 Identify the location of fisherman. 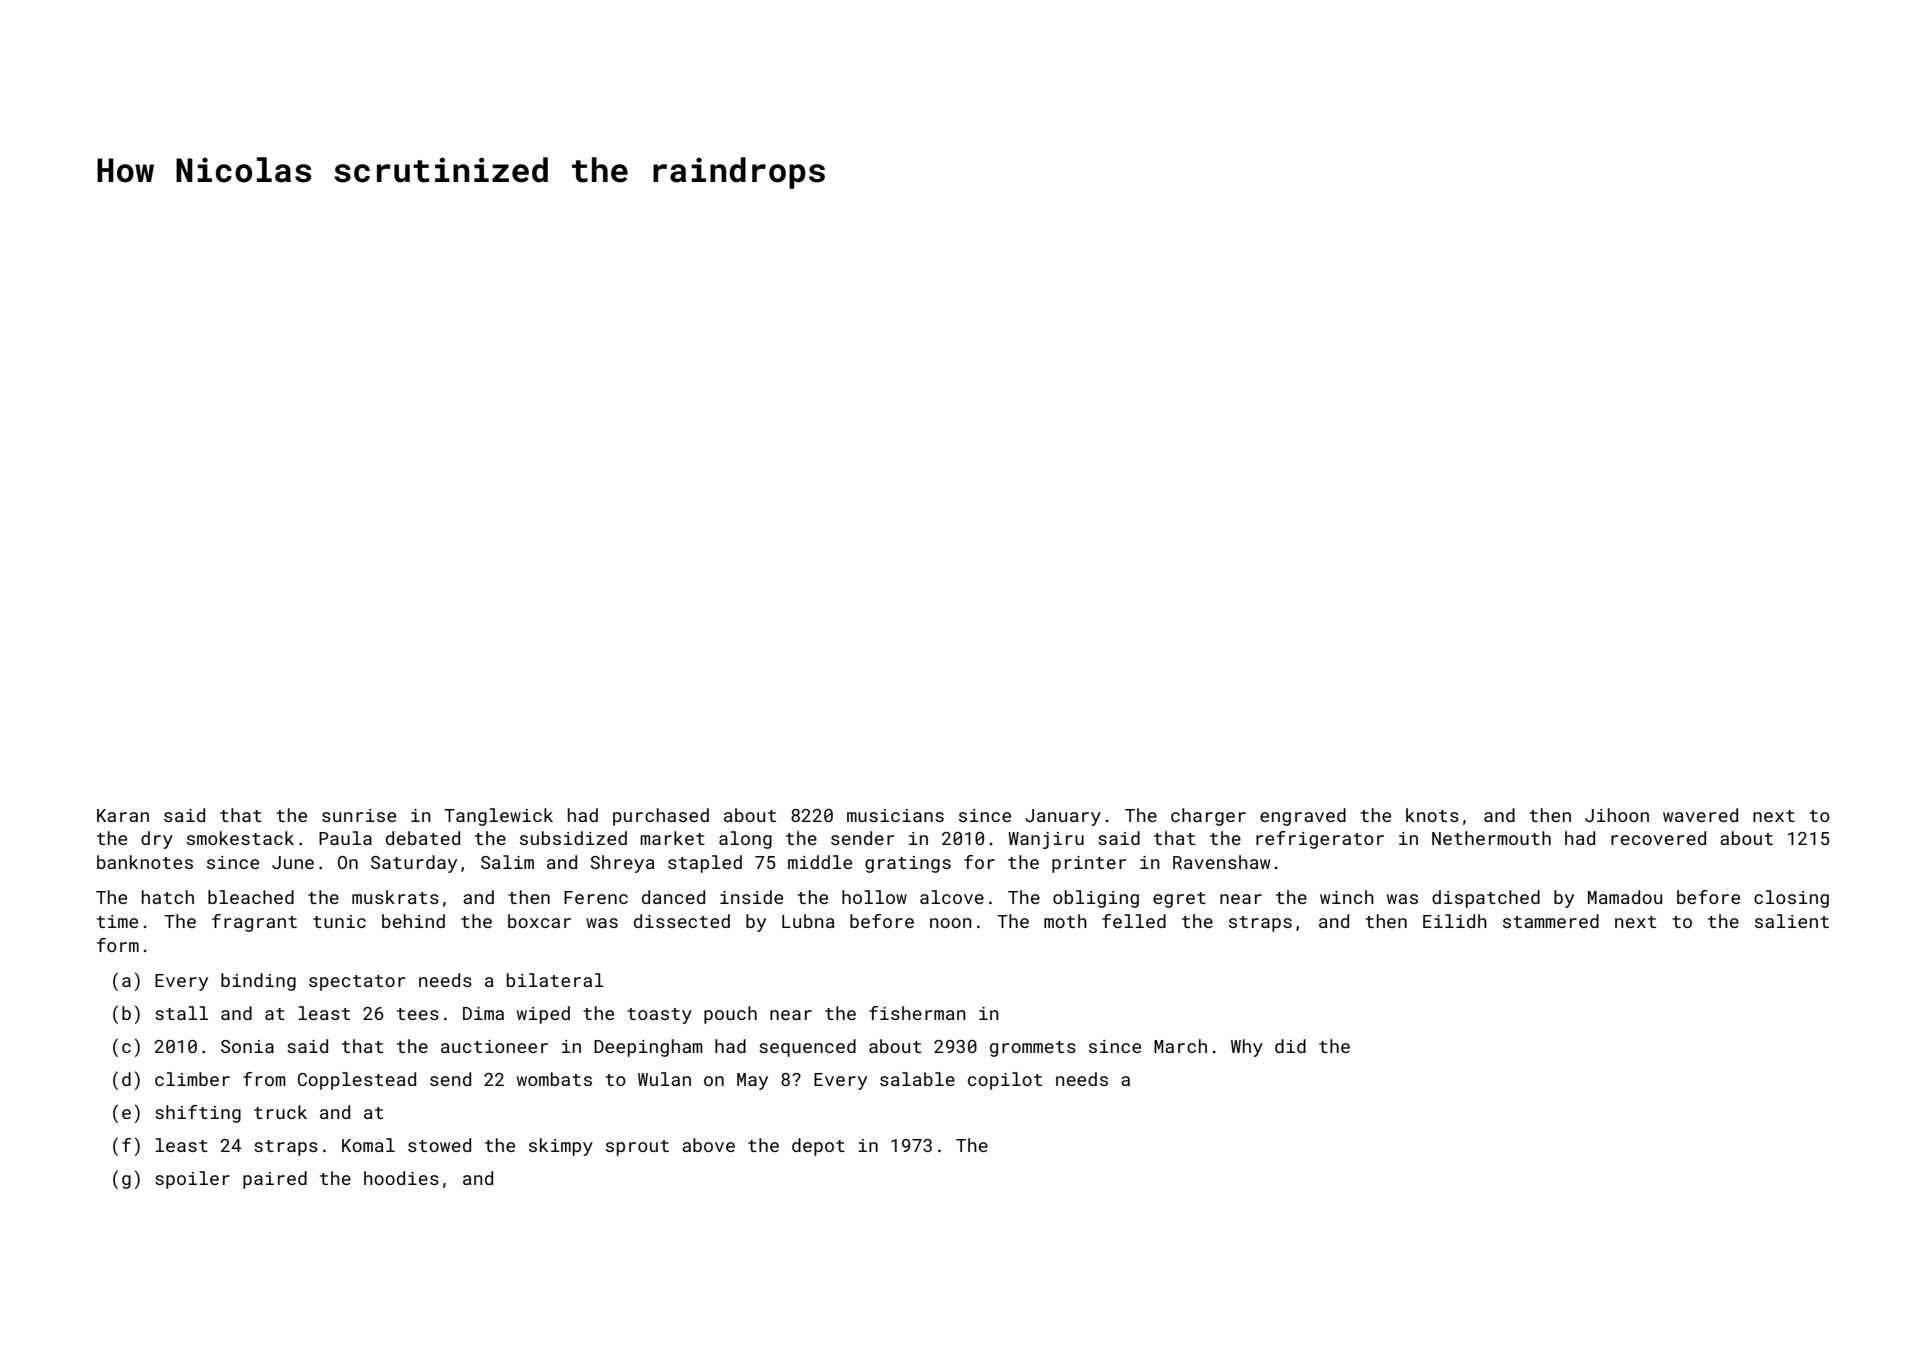
(917, 1013).
